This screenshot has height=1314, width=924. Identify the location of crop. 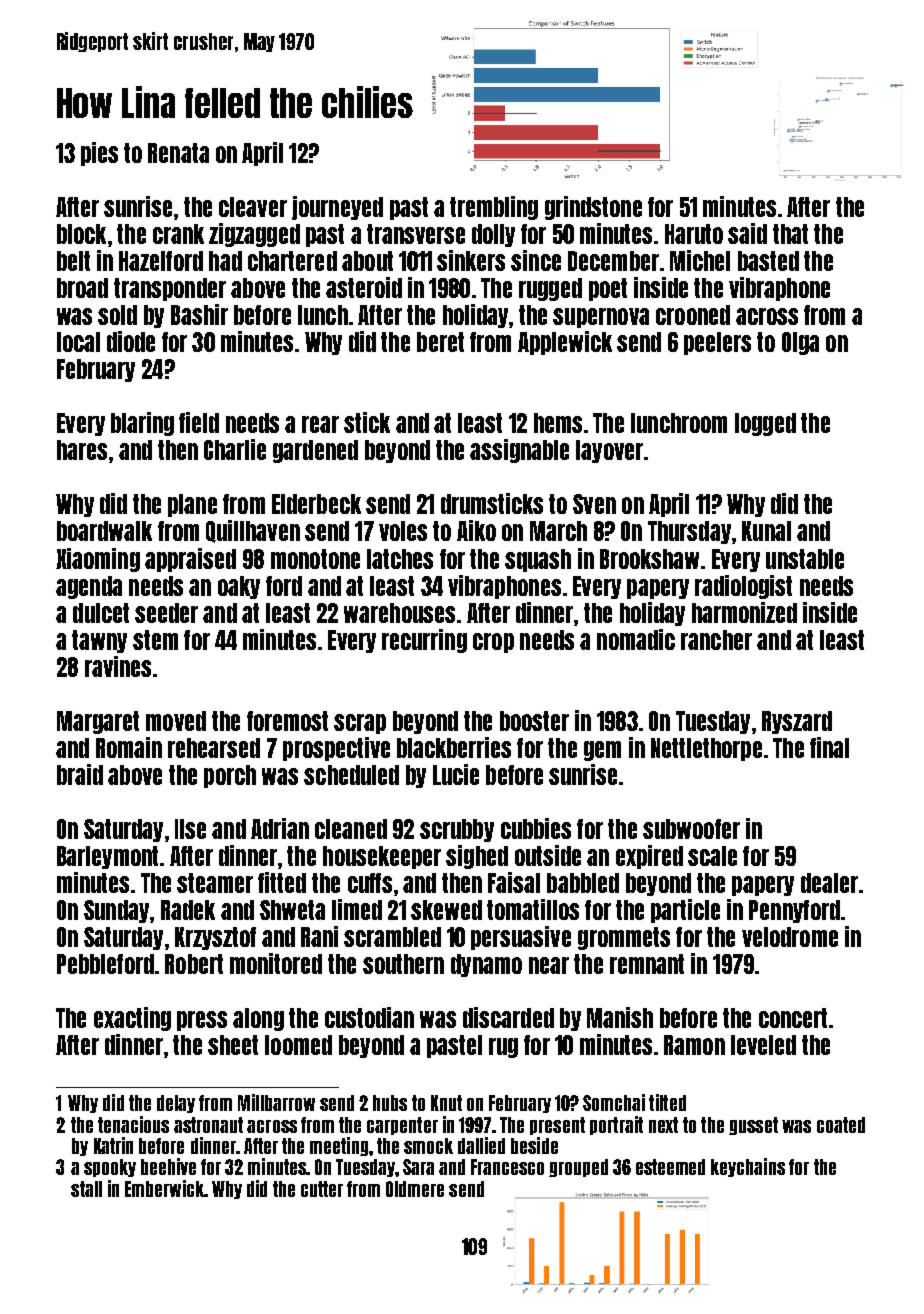
(493, 643).
